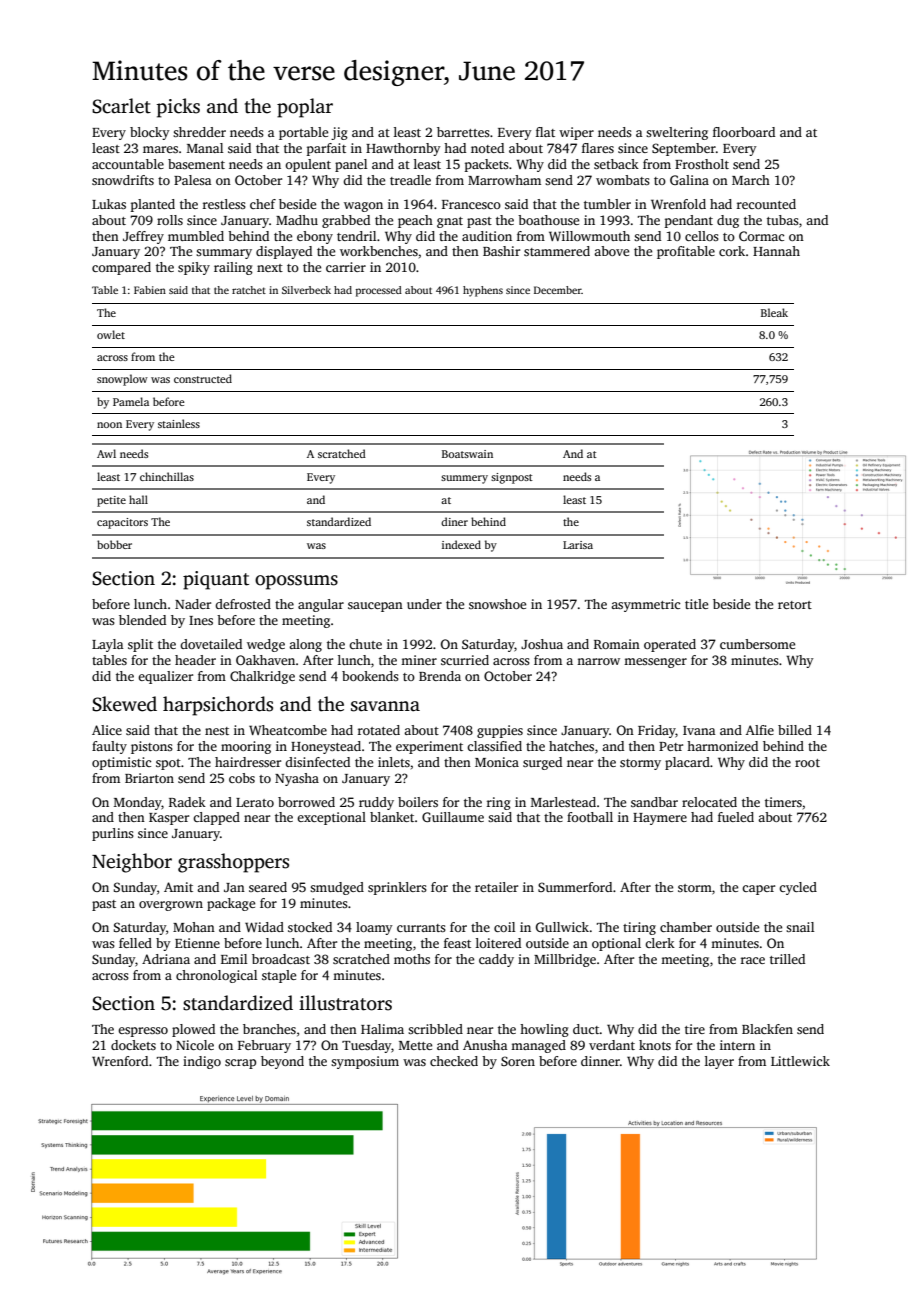  What do you see at coordinates (106, 453) in the page?
I see `Awl` at bounding box center [106, 453].
